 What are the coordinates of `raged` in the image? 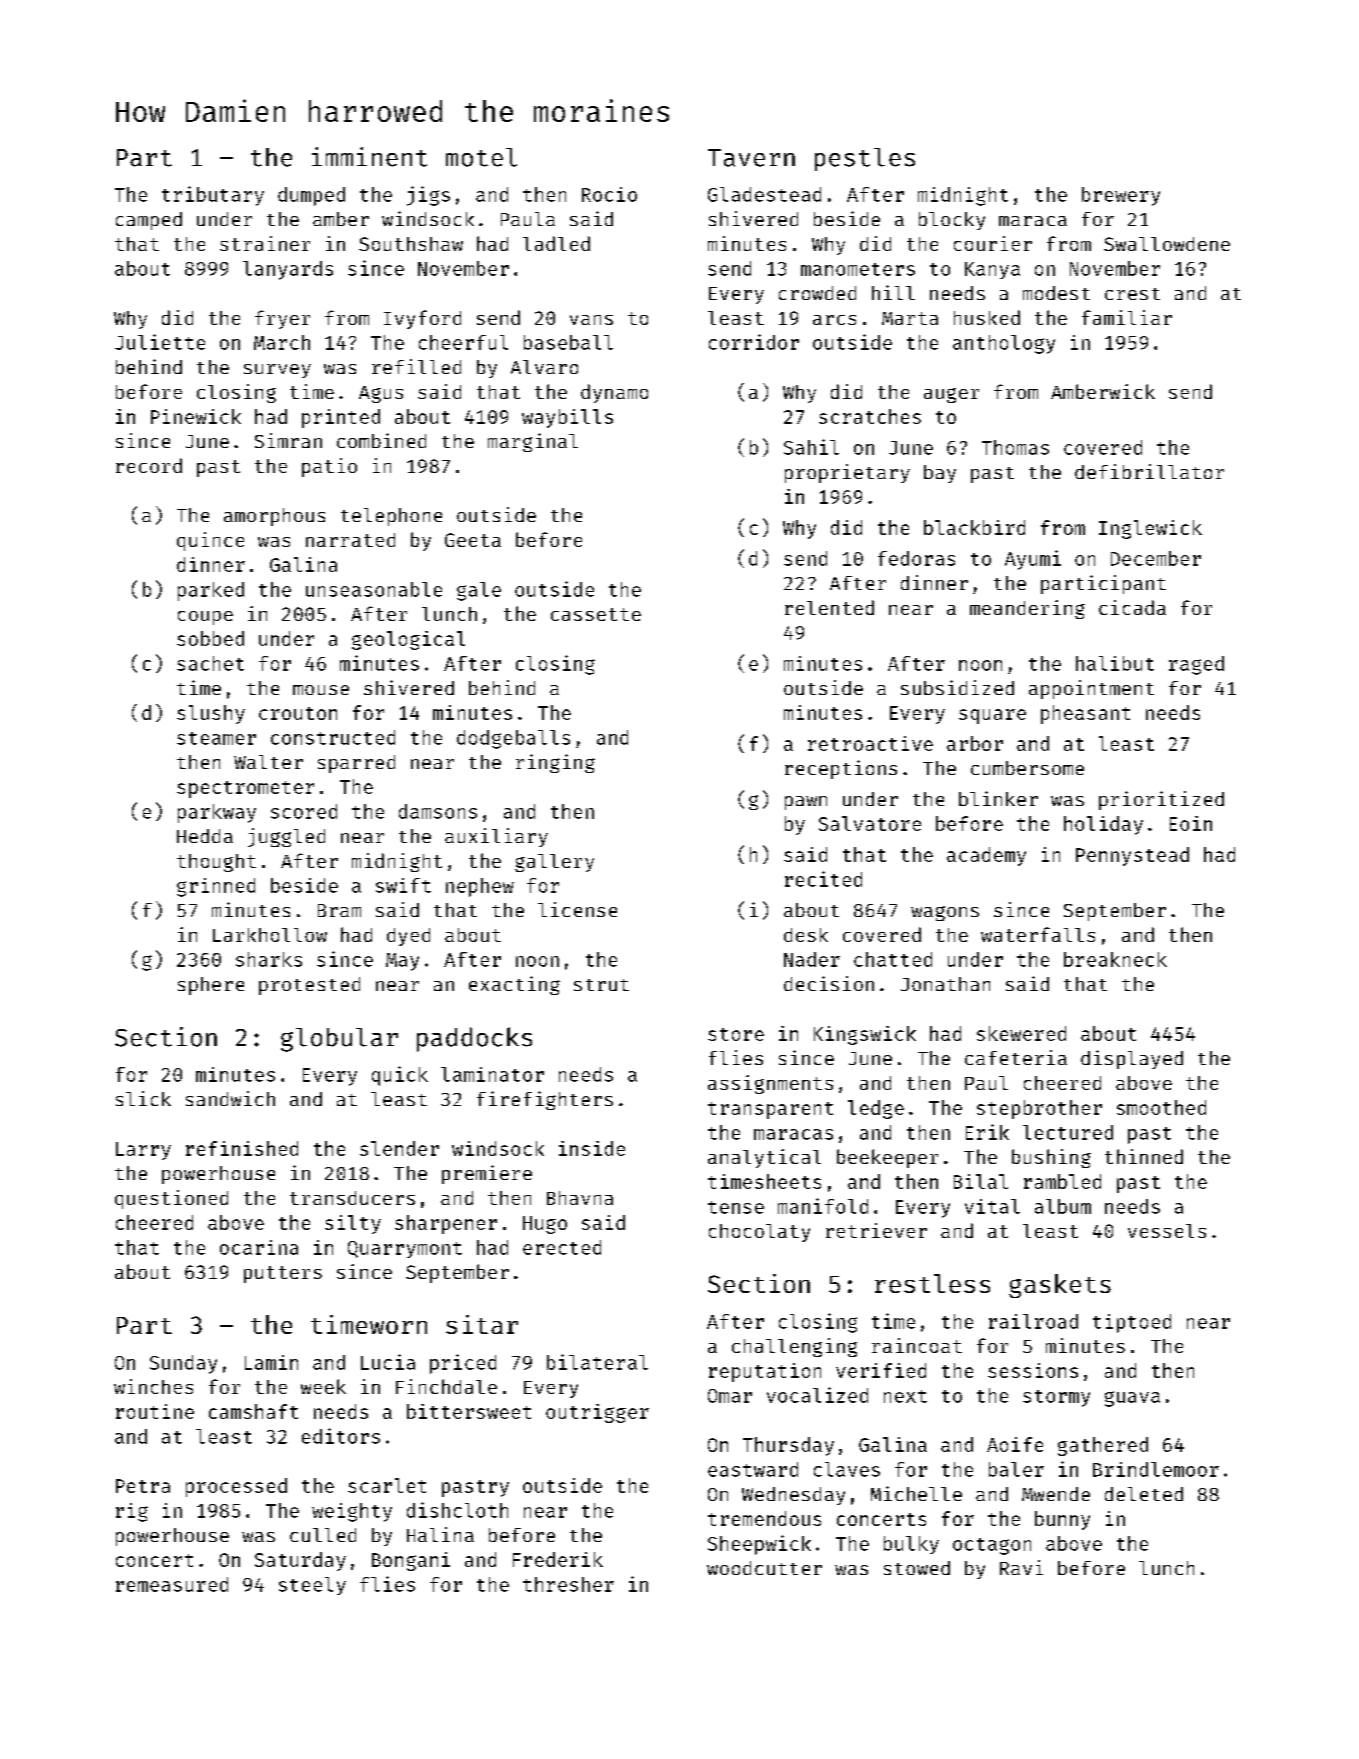 It's located at (1196, 665).
